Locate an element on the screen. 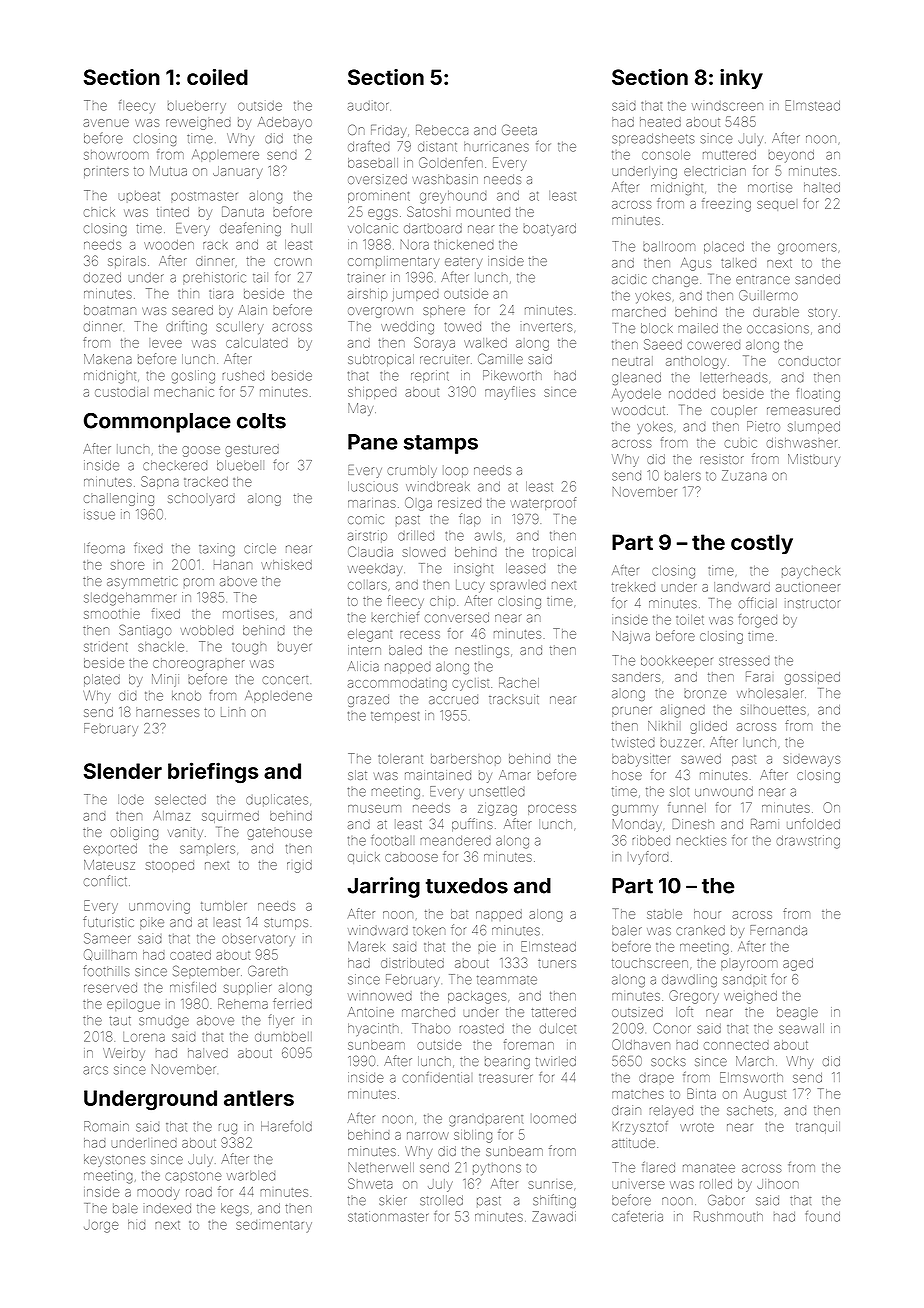 Image resolution: width=924 pixels, height=1308 pixels. silhouettes is located at coordinates (773, 710).
